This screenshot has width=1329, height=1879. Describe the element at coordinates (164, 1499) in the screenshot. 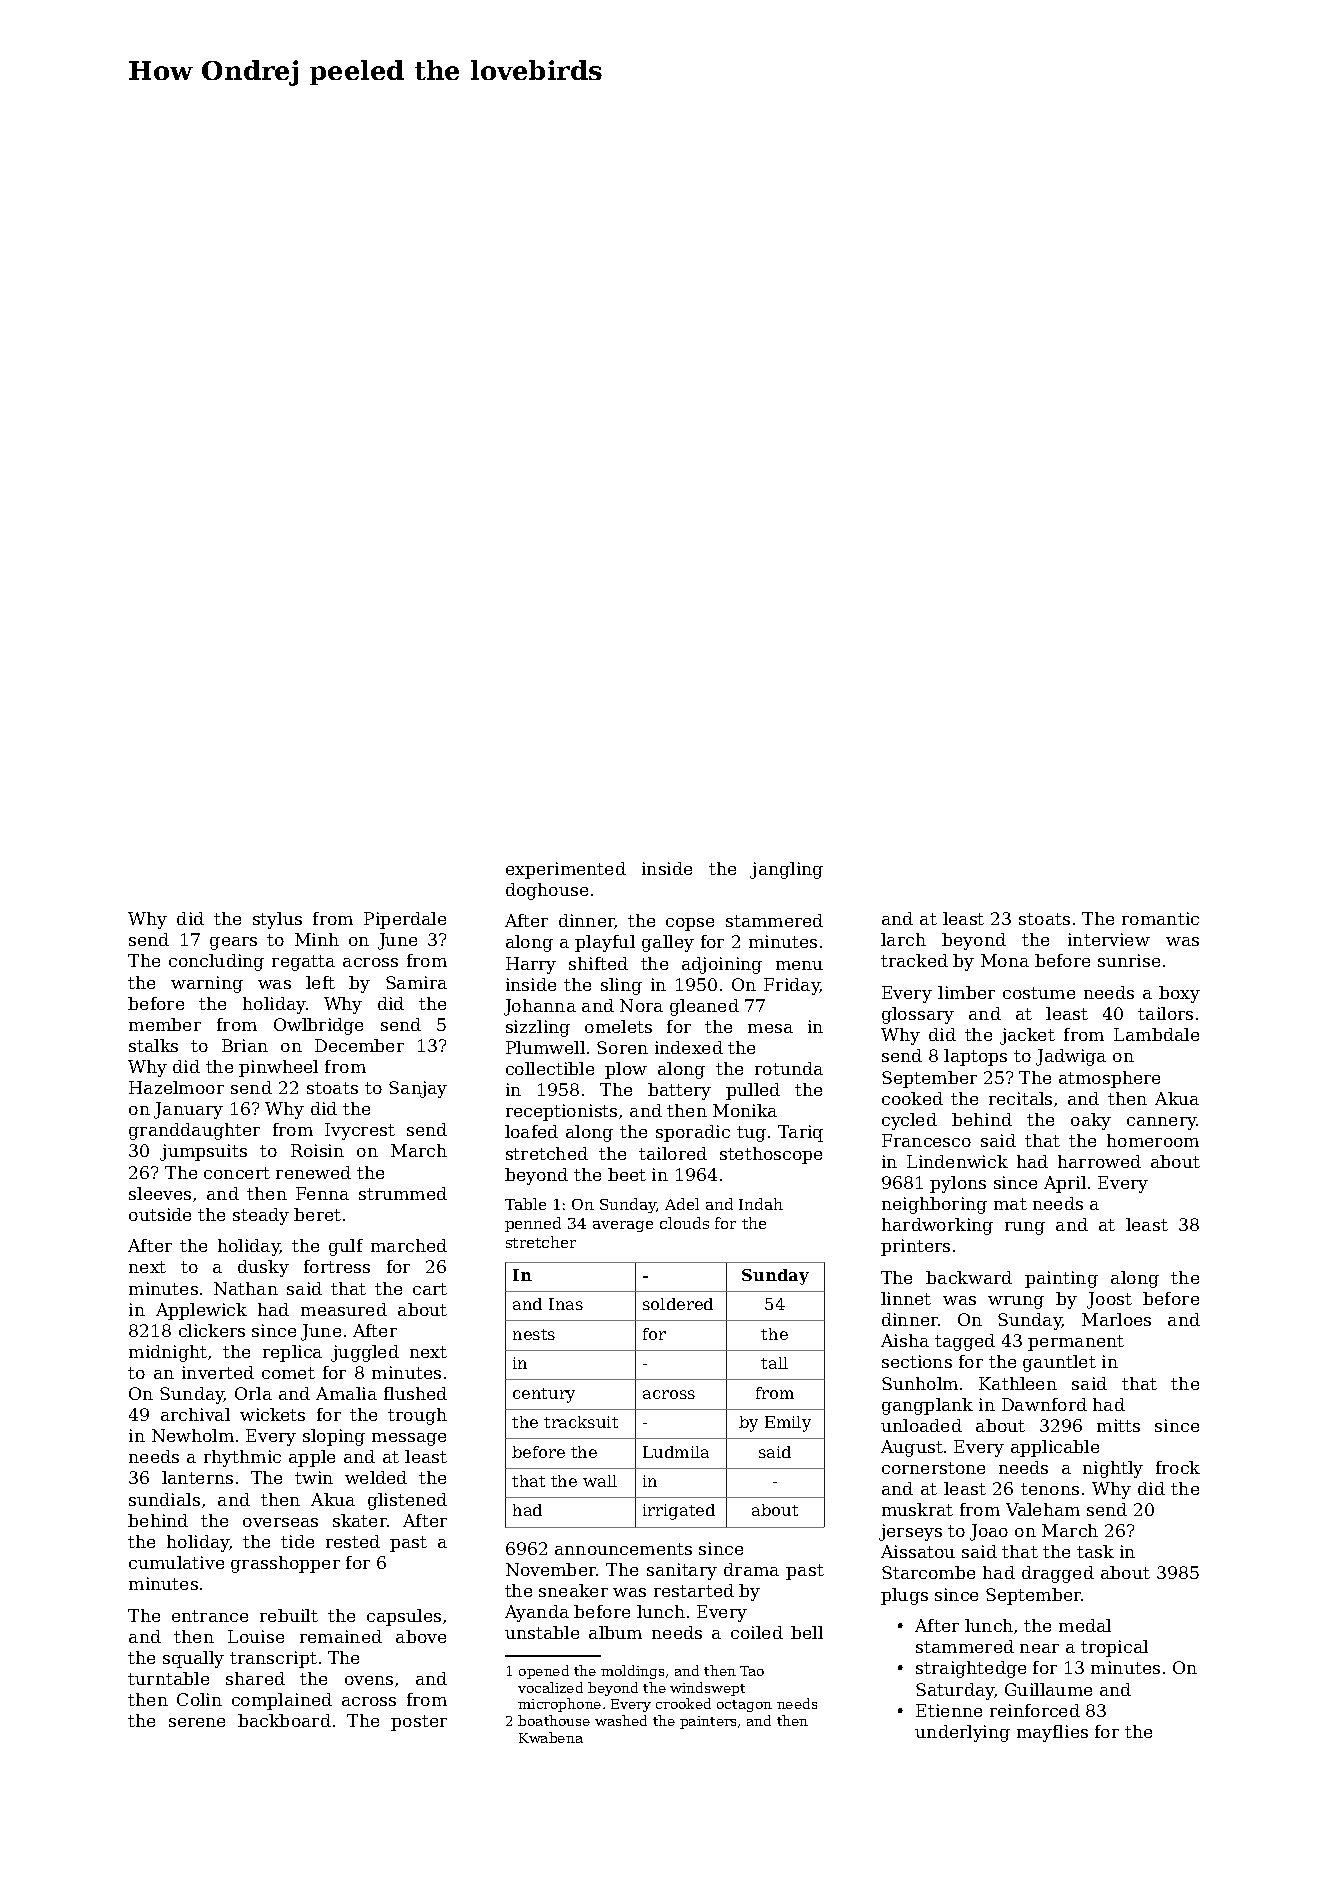

I see `sundials` at that location.
